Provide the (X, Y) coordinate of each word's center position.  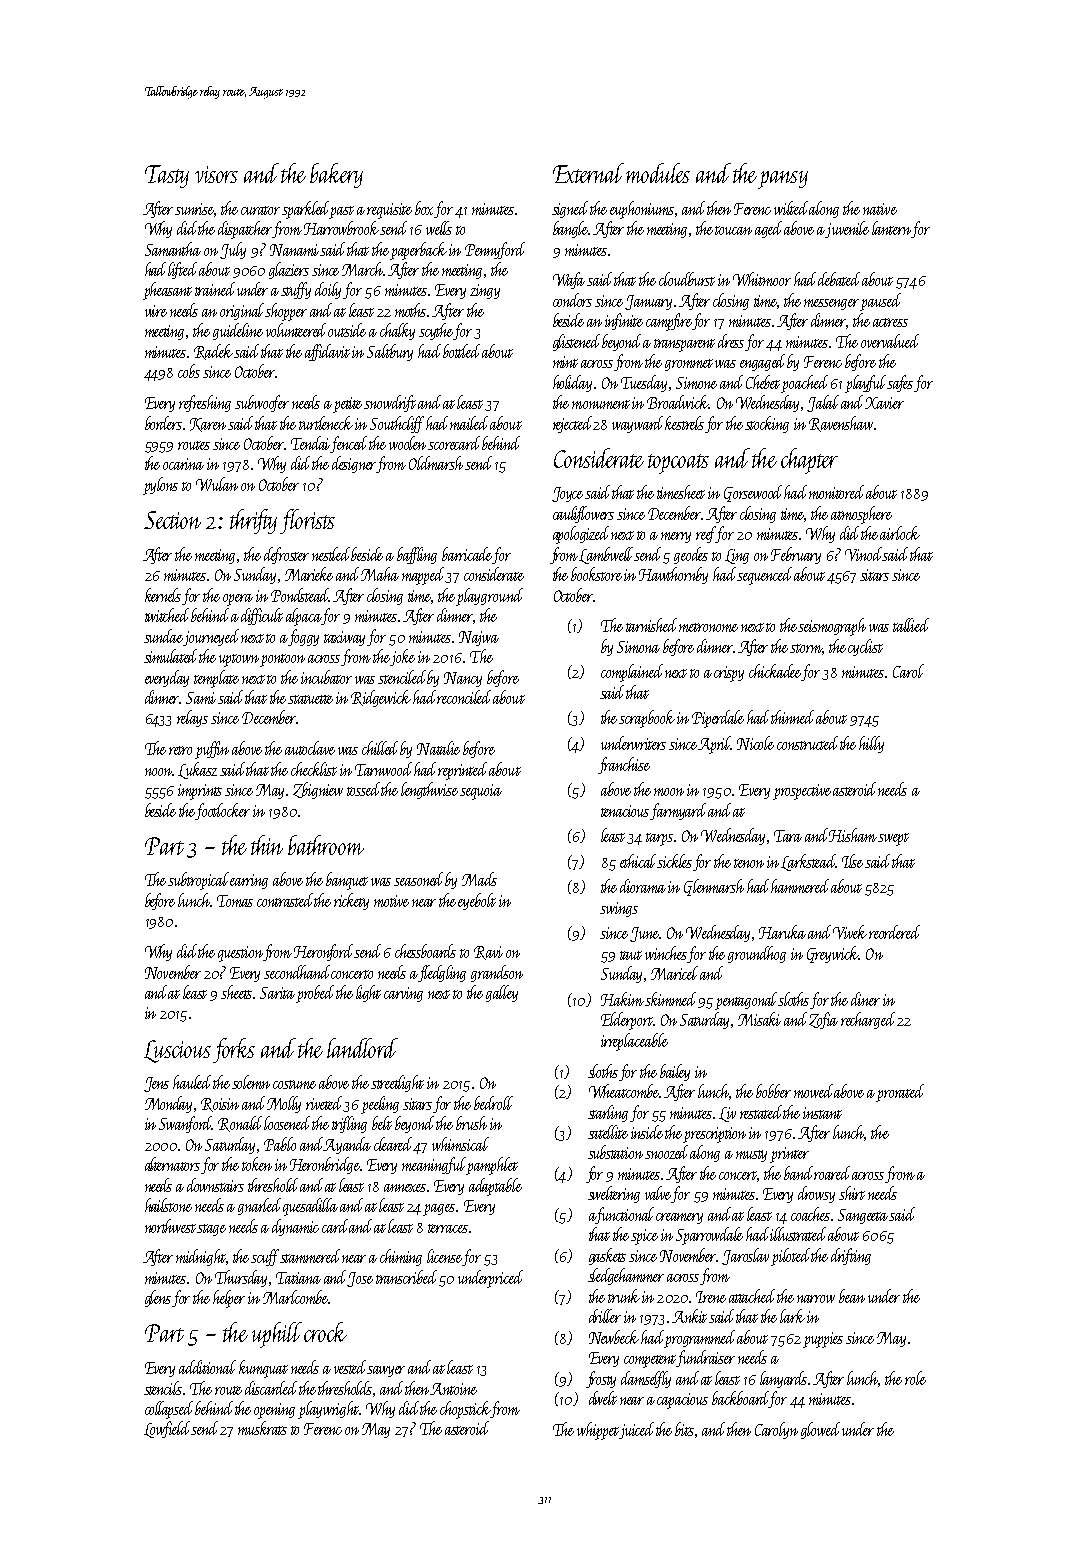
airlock (900, 533)
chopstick (465, 1410)
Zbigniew (318, 790)
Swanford (186, 1124)
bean (852, 1296)
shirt (852, 1193)
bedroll (493, 1103)
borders (163, 423)
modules (658, 173)
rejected (572, 424)
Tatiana (298, 1278)
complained (632, 673)
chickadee (775, 672)
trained (215, 289)
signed (570, 209)
